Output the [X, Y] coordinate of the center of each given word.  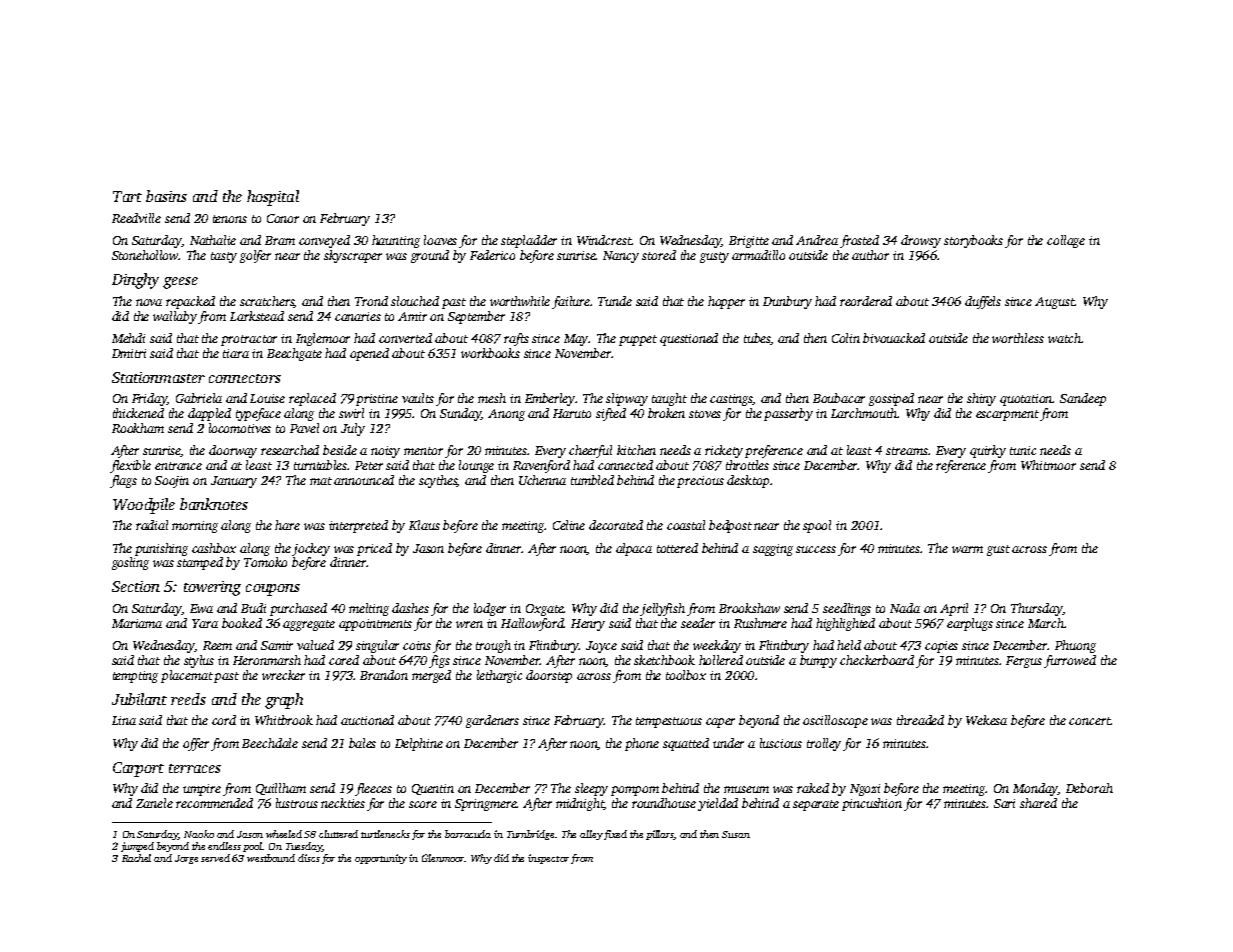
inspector [548, 859]
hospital [273, 198]
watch [1064, 338]
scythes [438, 481]
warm [967, 549]
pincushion [872, 804]
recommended [214, 803]
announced [364, 480]
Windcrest [604, 240]
